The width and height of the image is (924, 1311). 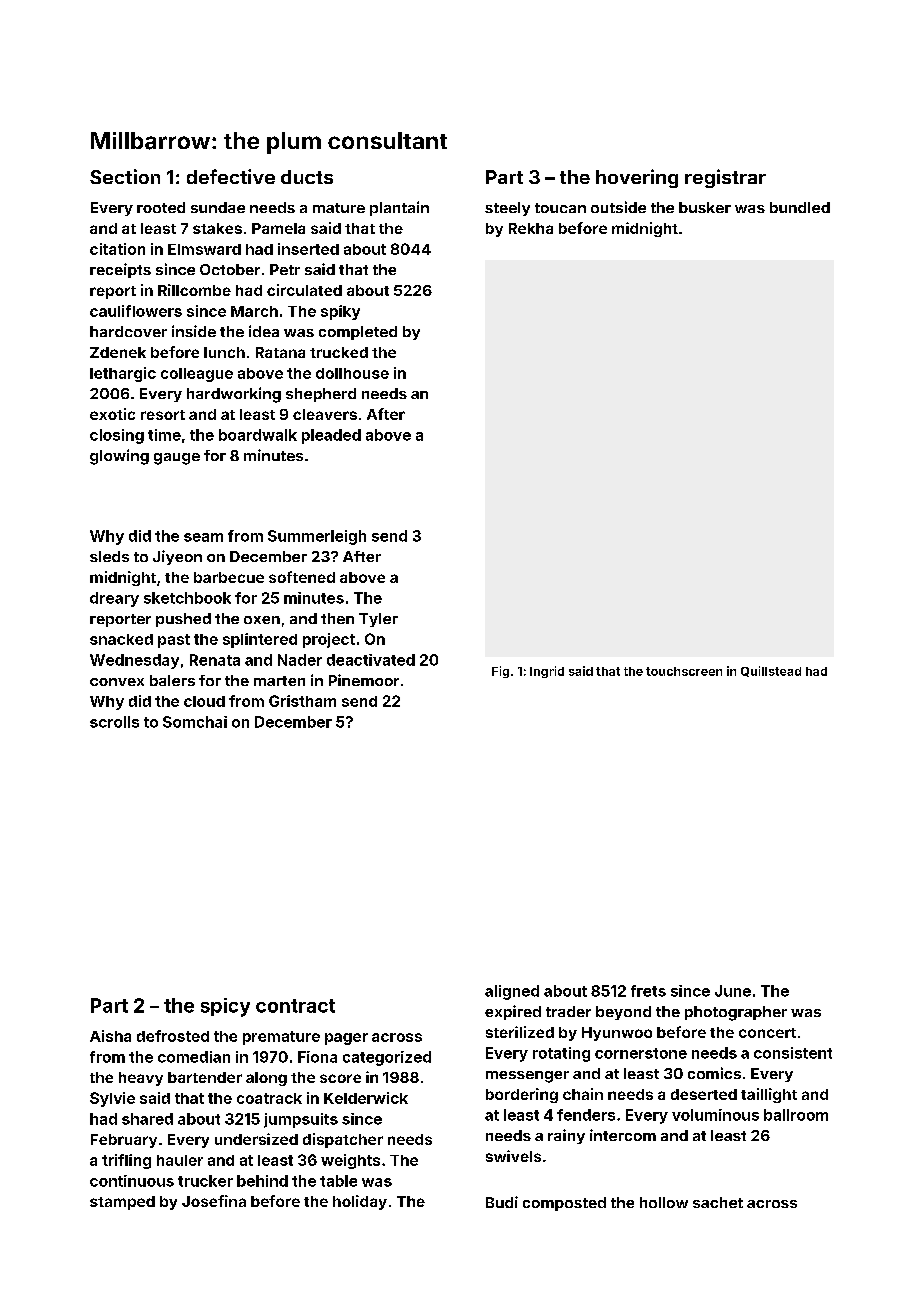 What do you see at coordinates (512, 992) in the image?
I see `aligned` at bounding box center [512, 992].
